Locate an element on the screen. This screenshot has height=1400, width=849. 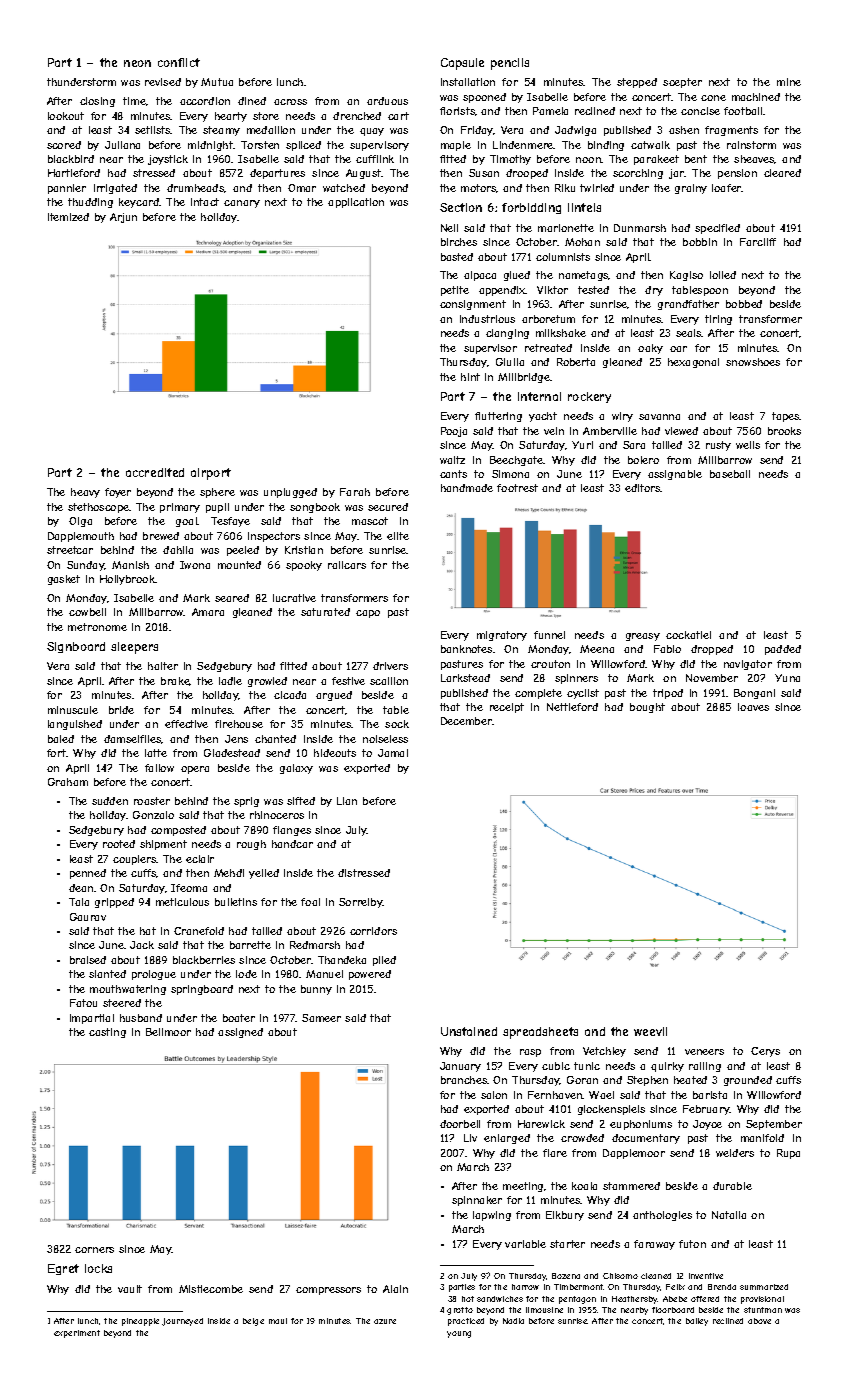
padded is located at coordinates (783, 650).
